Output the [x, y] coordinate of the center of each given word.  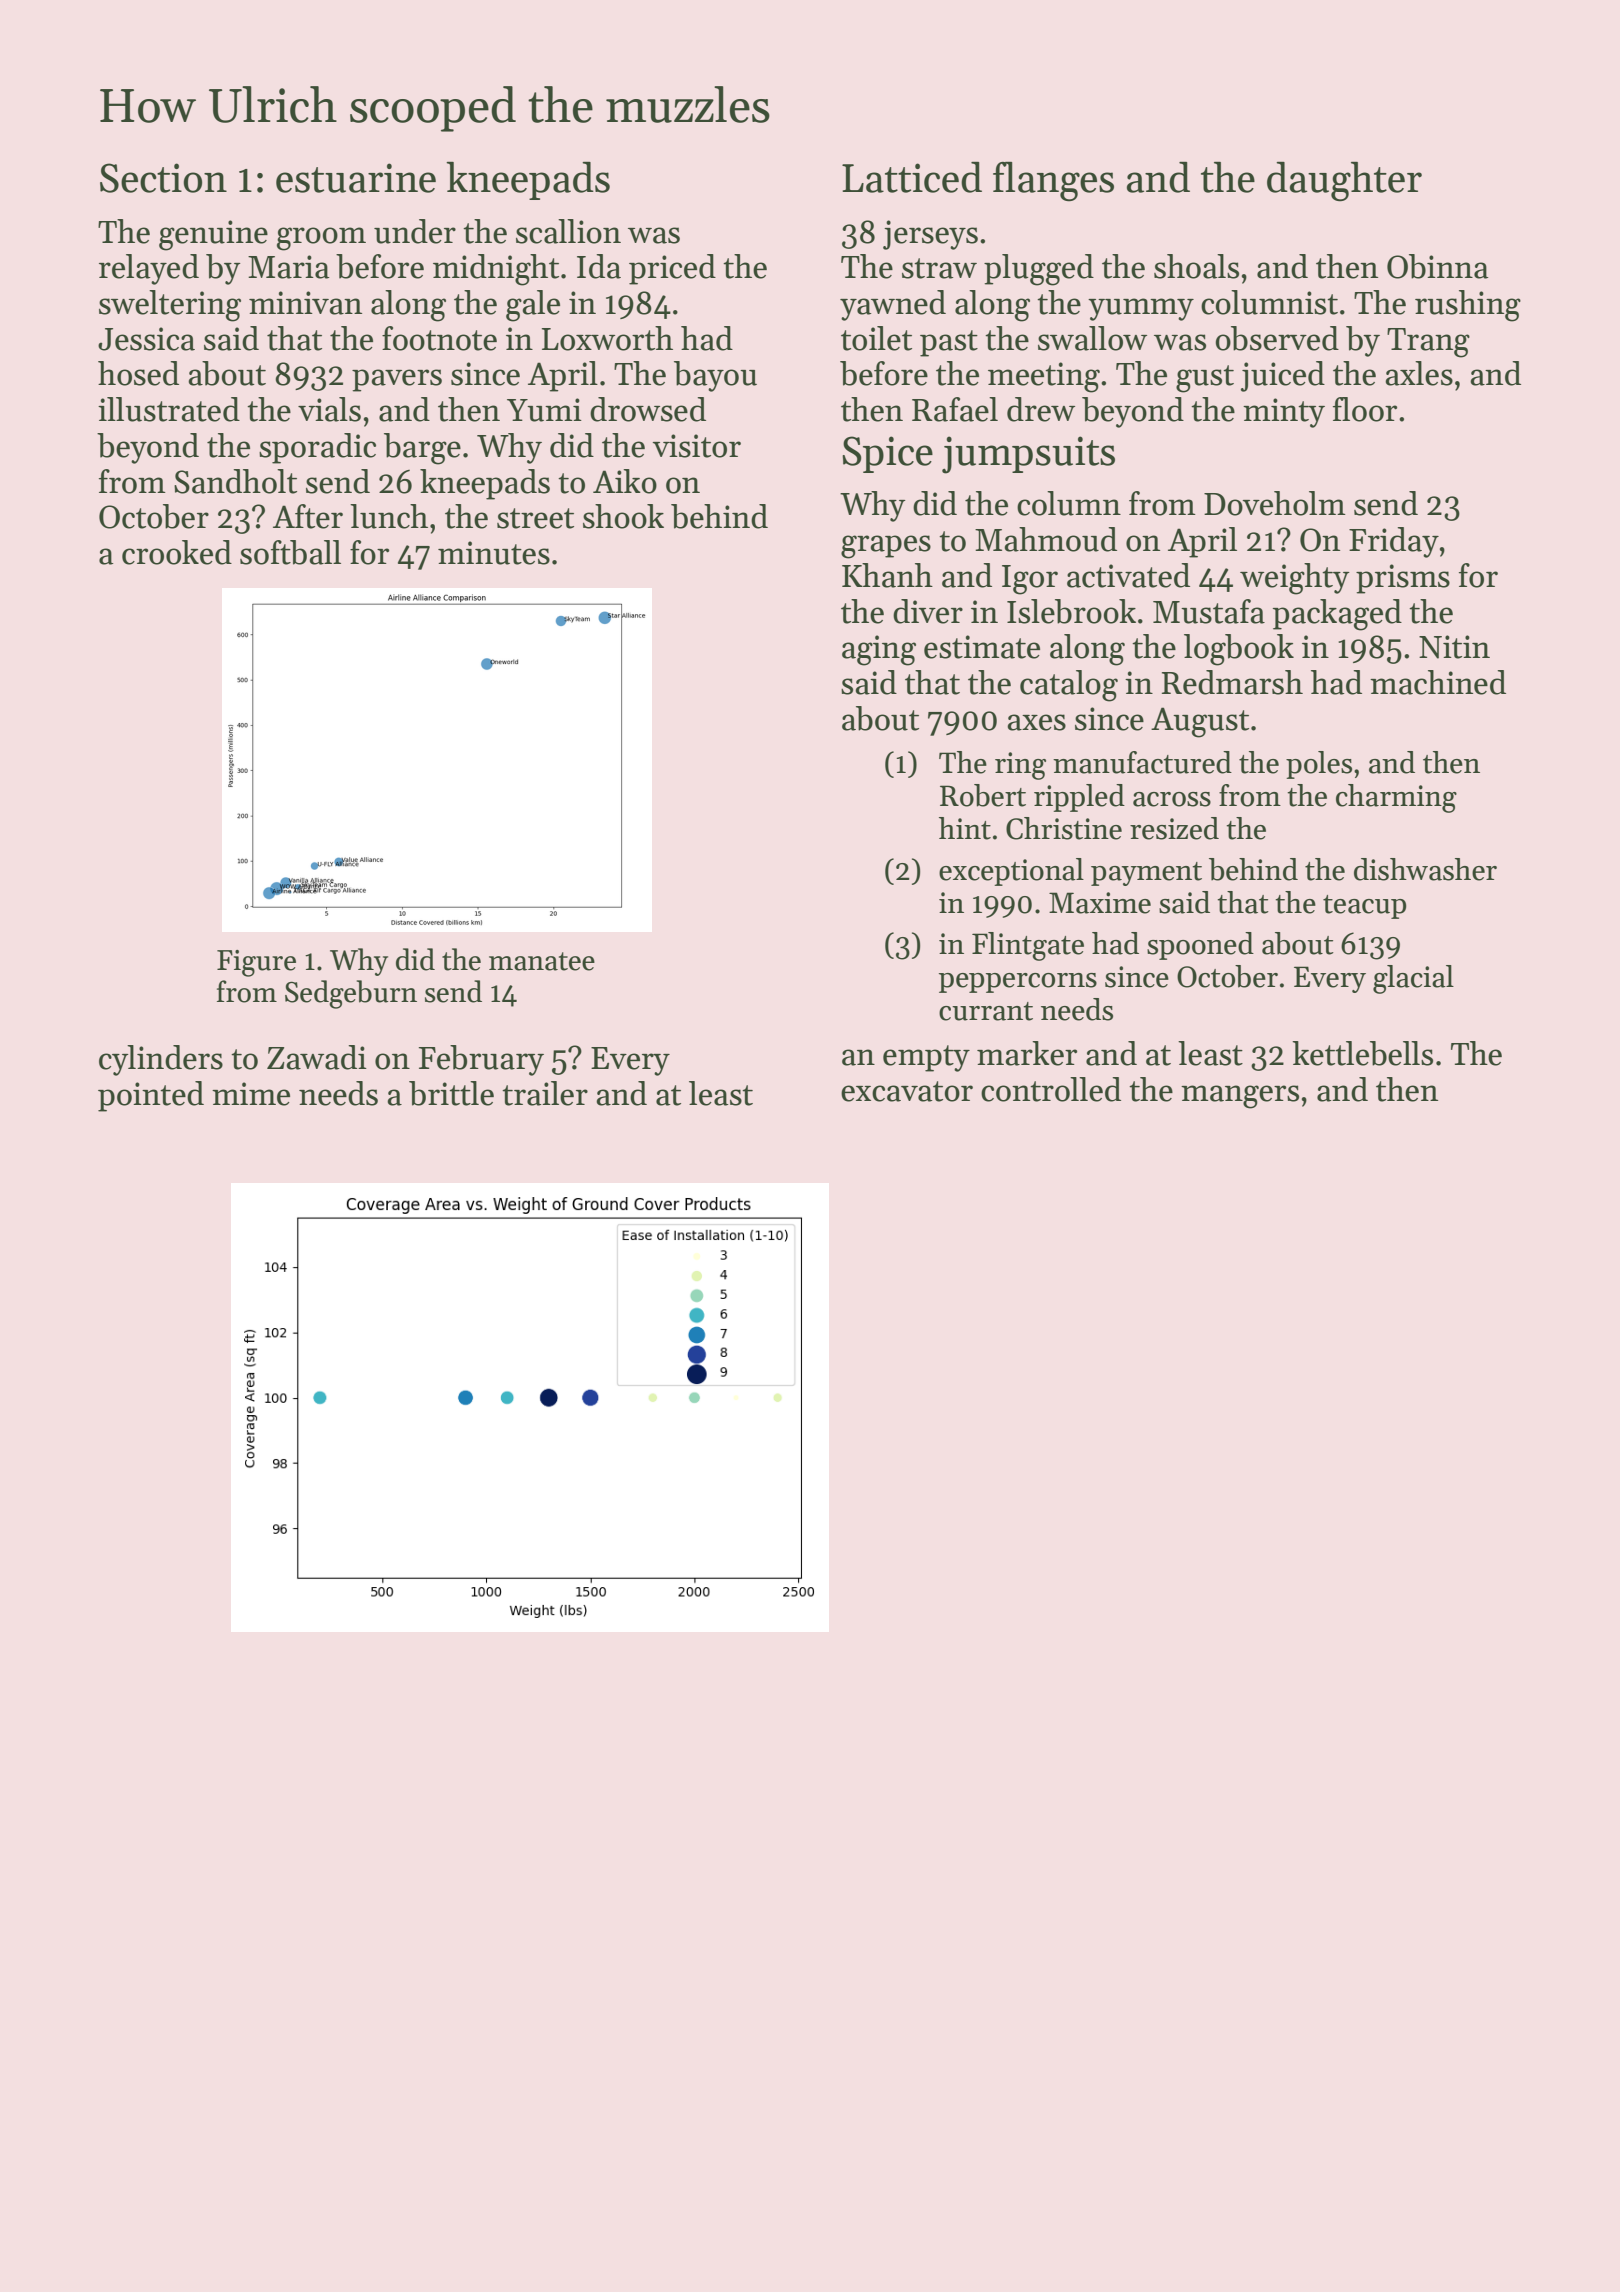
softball [290, 552]
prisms [1403, 579]
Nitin [1454, 647]
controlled [1051, 1089]
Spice [887, 454]
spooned [1200, 946]
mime [251, 1094]
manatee [542, 961]
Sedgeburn [351, 994]
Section [163, 178]
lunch [389, 516]
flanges [1053, 182]
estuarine [356, 178]
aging [879, 650]
